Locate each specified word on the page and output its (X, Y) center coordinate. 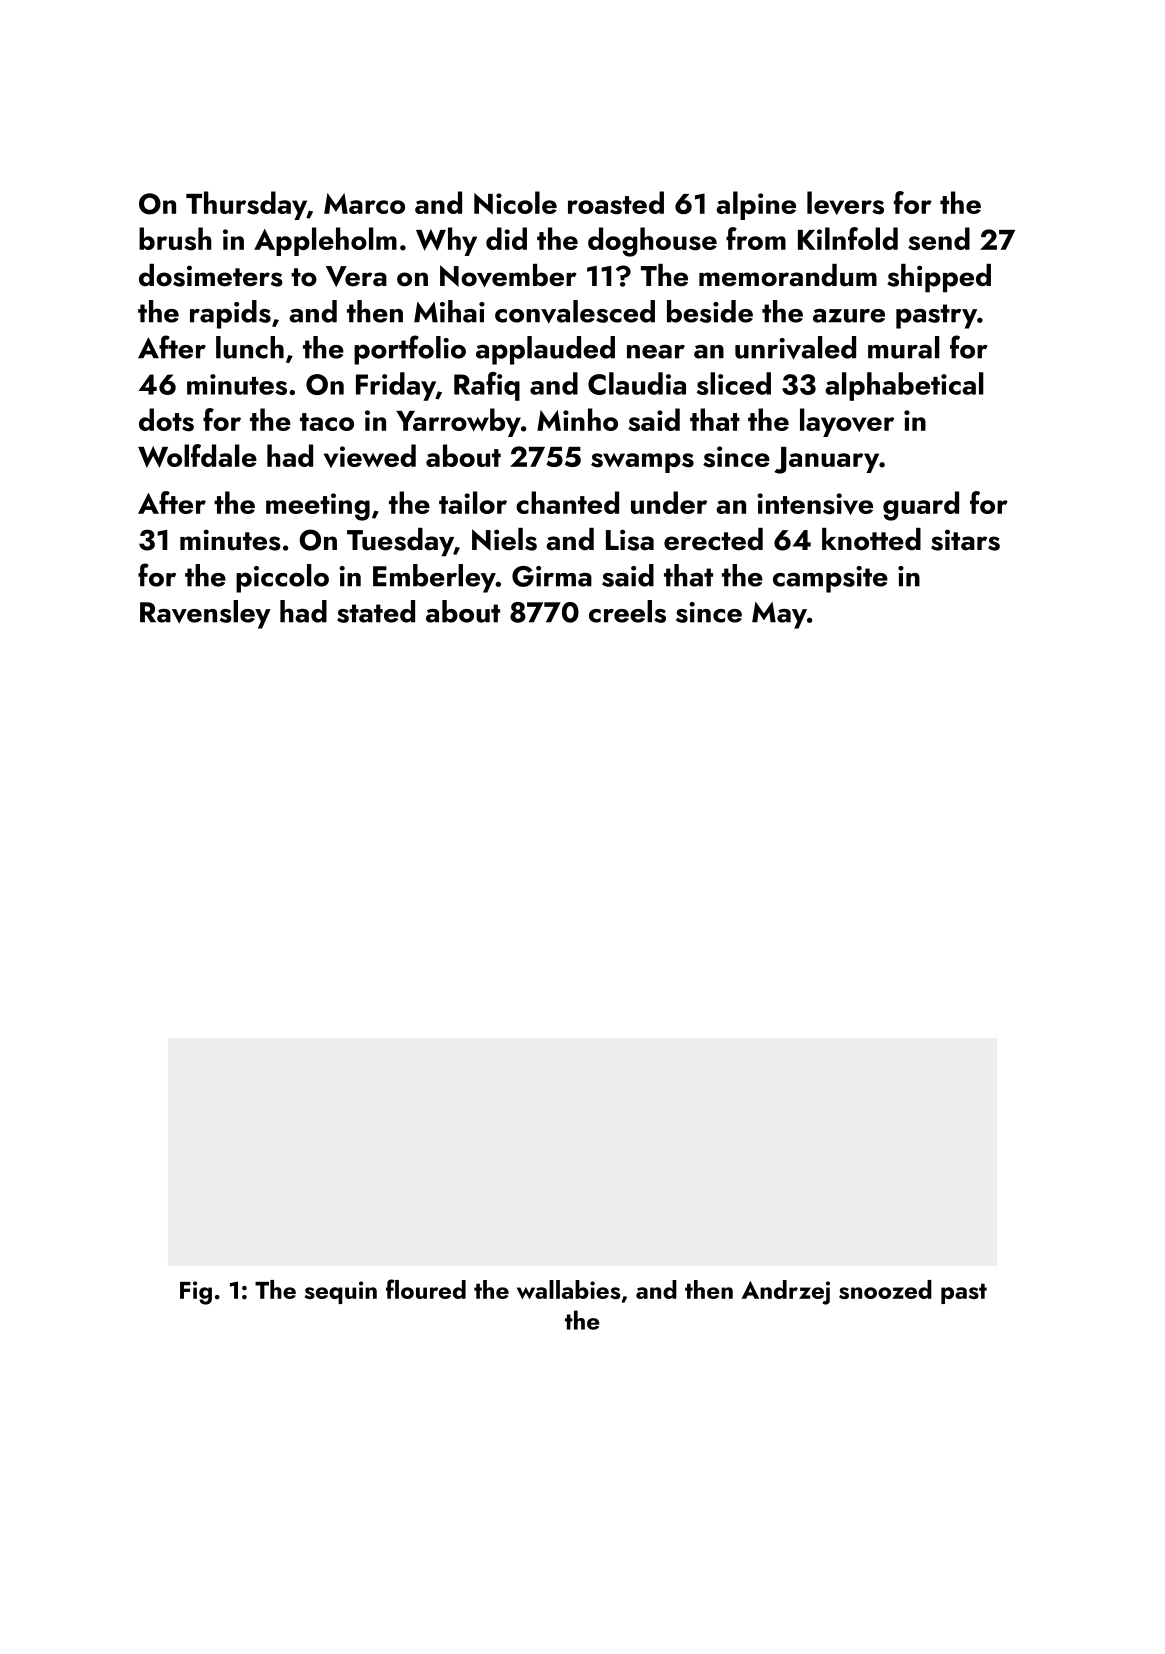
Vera (356, 276)
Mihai (449, 311)
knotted (871, 539)
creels (627, 611)
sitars (965, 540)
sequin (341, 1292)
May (779, 615)
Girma (552, 576)
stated (376, 611)
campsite (830, 579)
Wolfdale (197, 456)
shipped (939, 278)
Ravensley (205, 614)
